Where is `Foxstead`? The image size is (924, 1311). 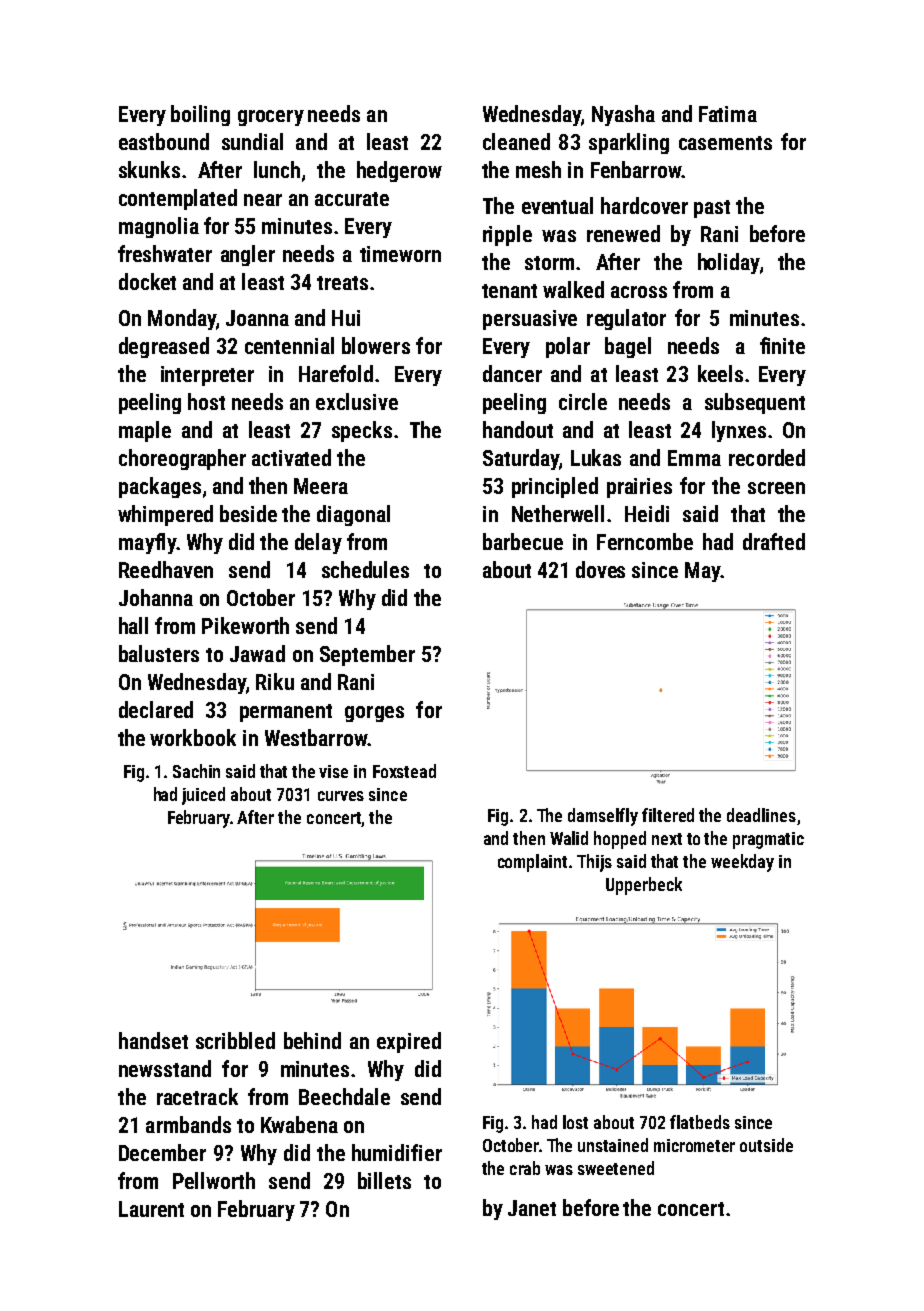 Foxstead is located at coordinates (404, 771).
